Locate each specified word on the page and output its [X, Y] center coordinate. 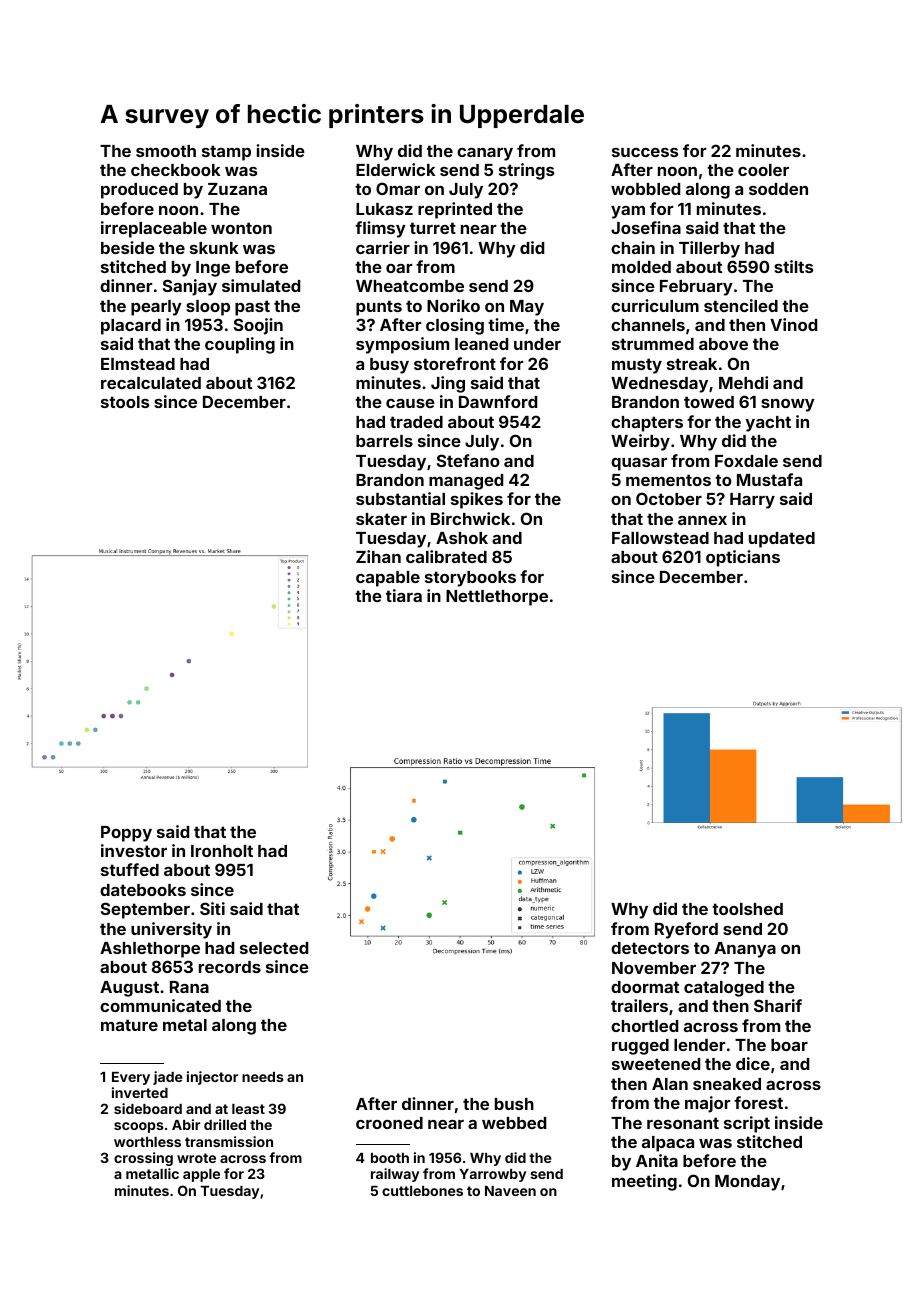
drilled [225, 1124]
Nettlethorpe [497, 598]
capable [388, 579]
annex [702, 520]
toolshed [747, 909]
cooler [763, 170]
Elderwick [396, 169]
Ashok [462, 538]
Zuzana [237, 189]
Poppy [126, 834]
